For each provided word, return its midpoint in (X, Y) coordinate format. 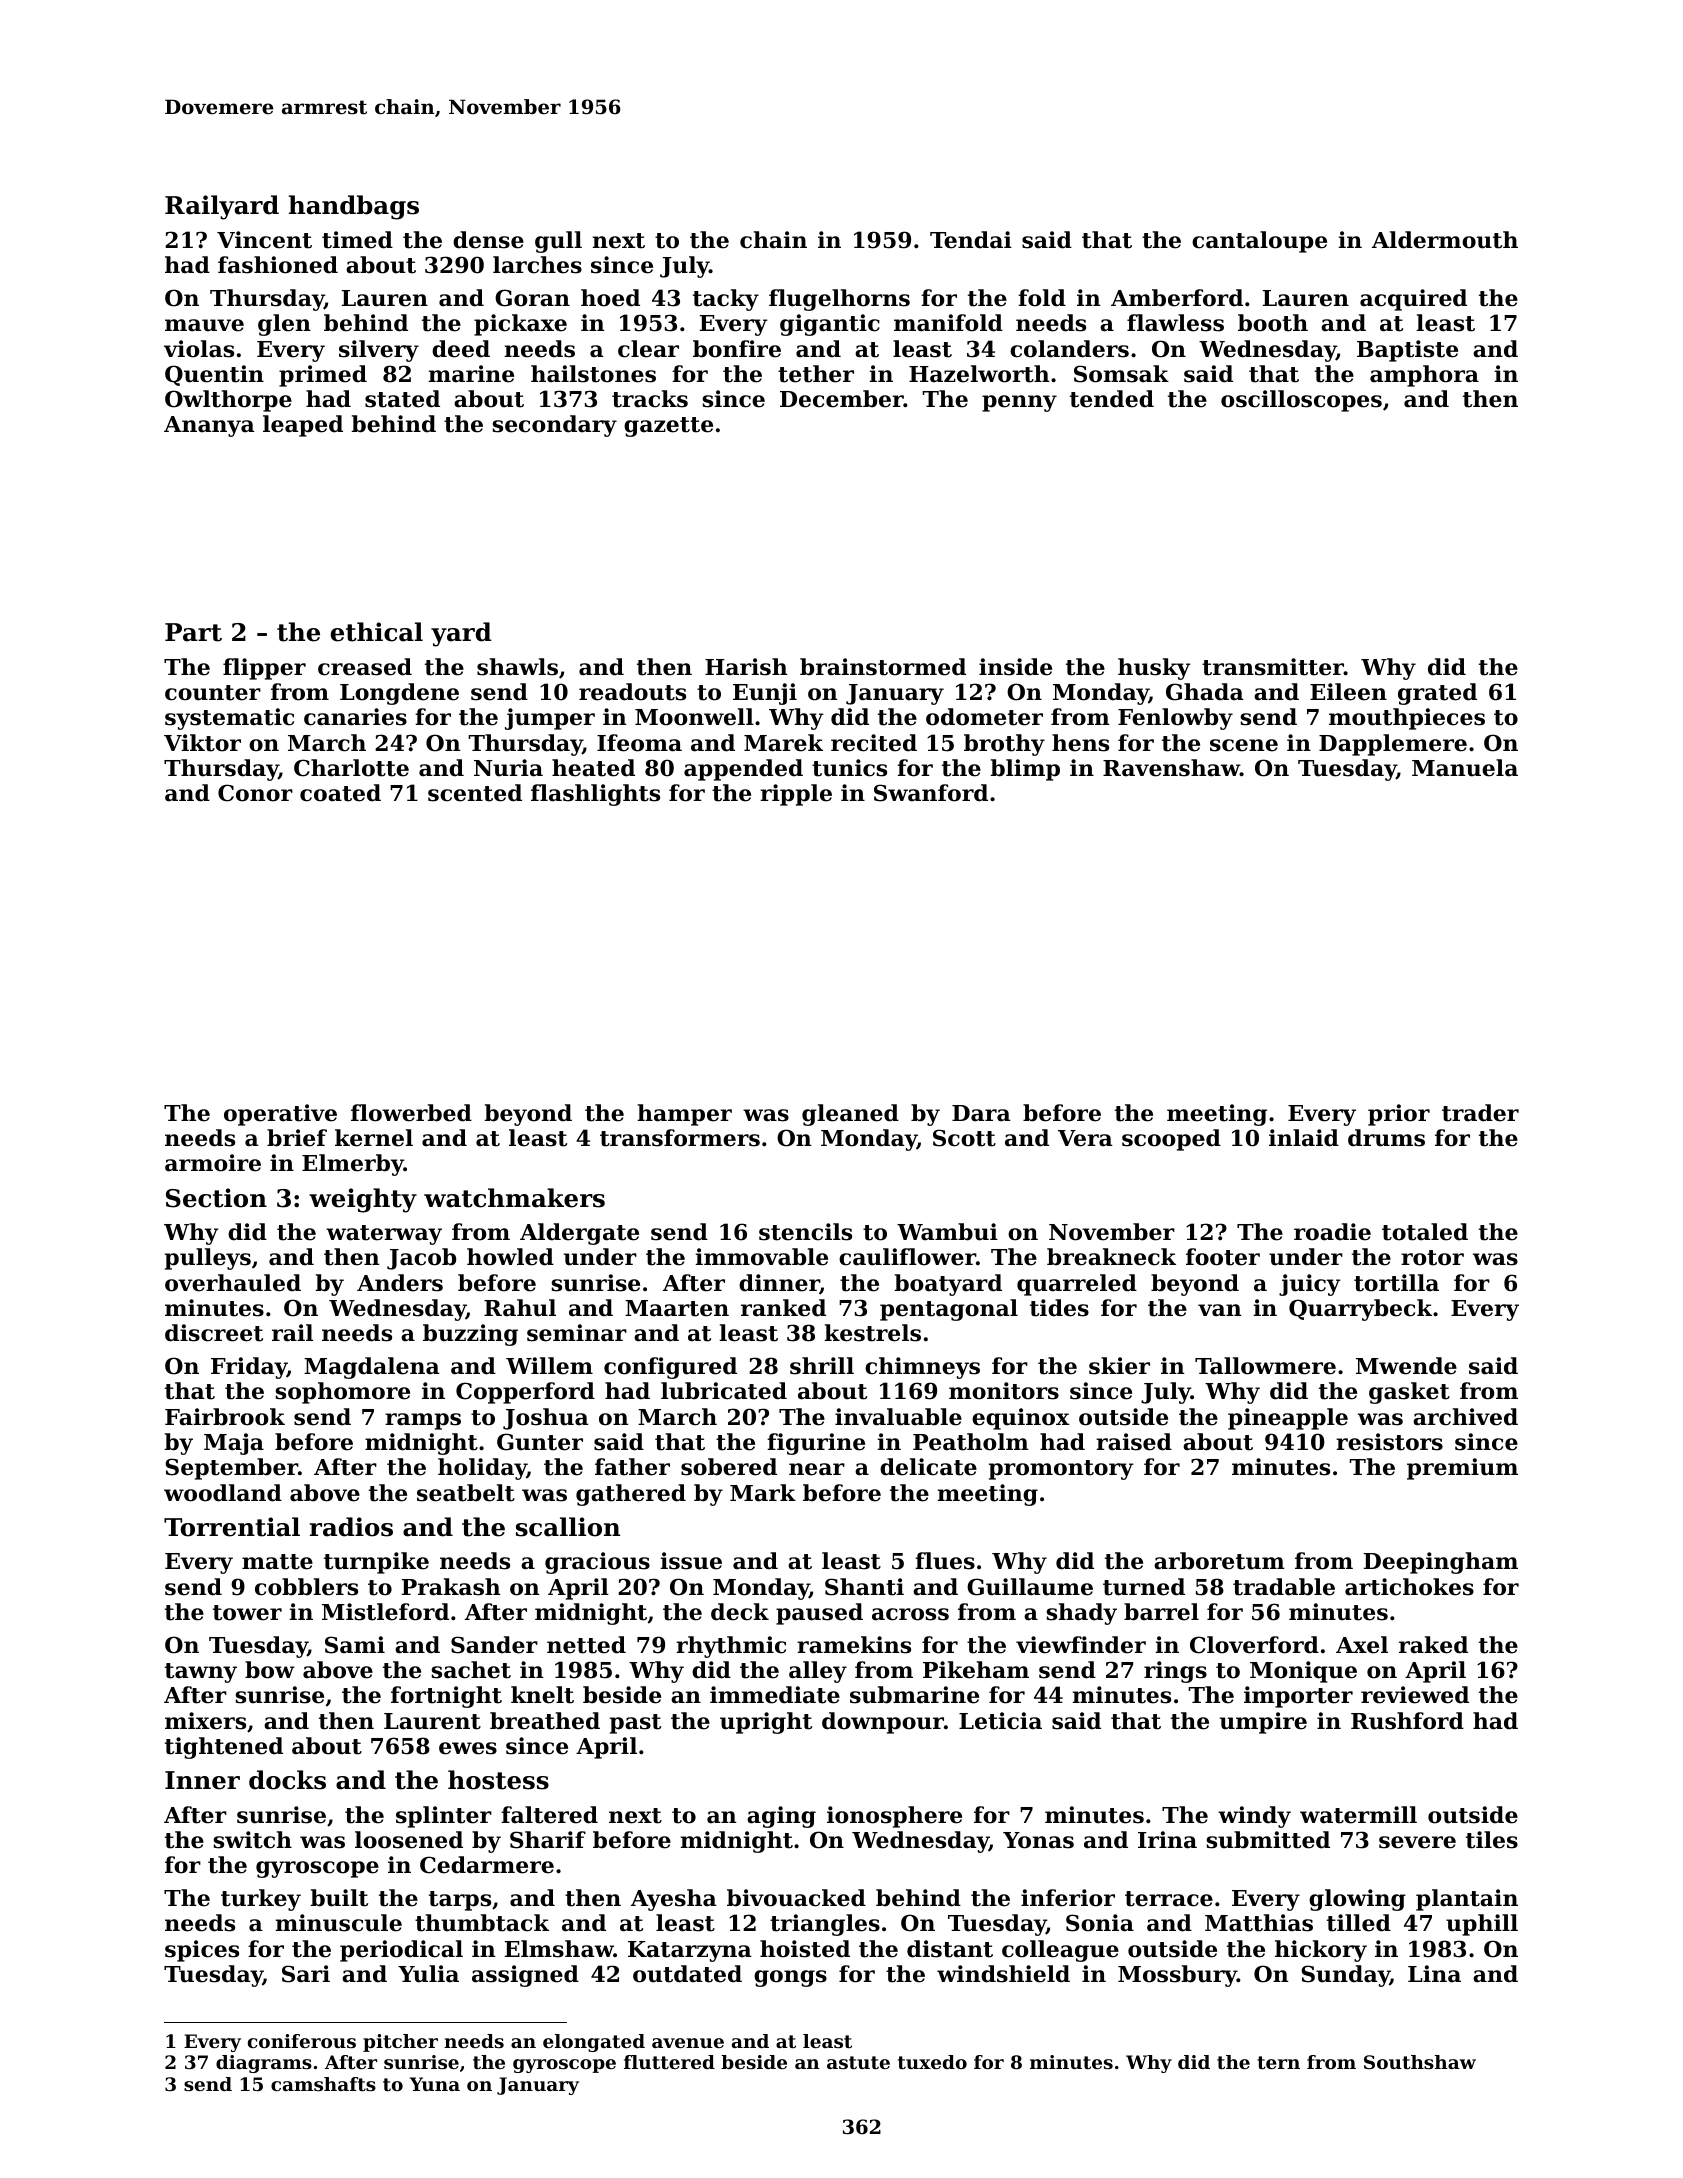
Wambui (947, 1232)
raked (1433, 1645)
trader (1480, 1113)
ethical (377, 632)
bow (270, 1670)
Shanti (864, 1587)
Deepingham (1441, 1563)
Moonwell (694, 717)
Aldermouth (1445, 240)
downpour (883, 1723)
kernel (374, 1138)
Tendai (971, 240)
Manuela (1465, 768)
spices (202, 1951)
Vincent (264, 240)
